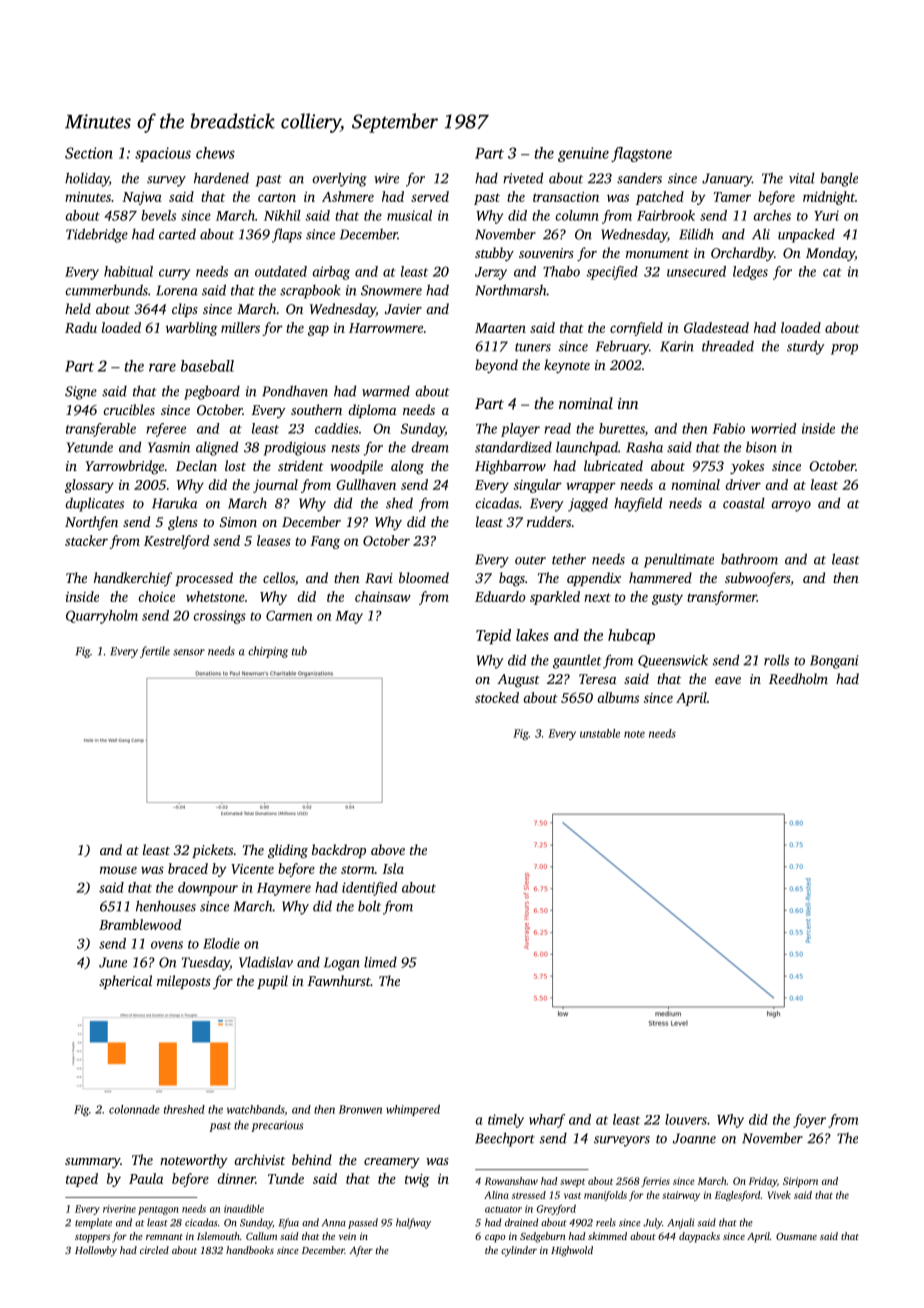 The width and height of the screenshot is (924, 1308). What do you see at coordinates (348, 196) in the screenshot?
I see `Ashmere` at bounding box center [348, 196].
